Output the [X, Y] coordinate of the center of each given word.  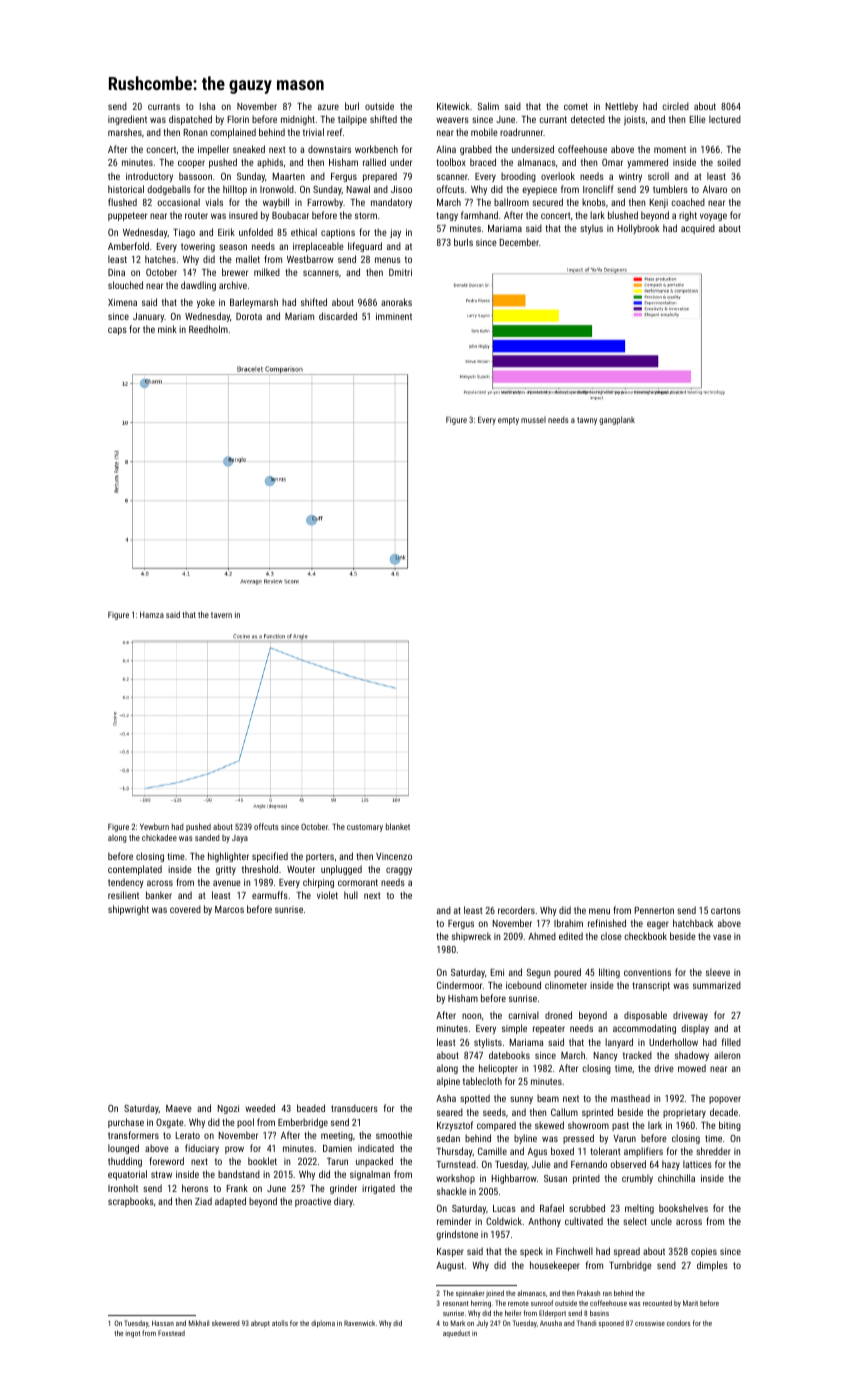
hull [351, 895]
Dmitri [400, 272]
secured [547, 202]
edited [571, 936]
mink [167, 329]
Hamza [152, 615]
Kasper [450, 1252]
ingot [133, 1334]
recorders [516, 910]
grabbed [476, 150]
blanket [398, 826]
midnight [298, 120]
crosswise [650, 1324]
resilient [123, 895]
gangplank [617, 420]
